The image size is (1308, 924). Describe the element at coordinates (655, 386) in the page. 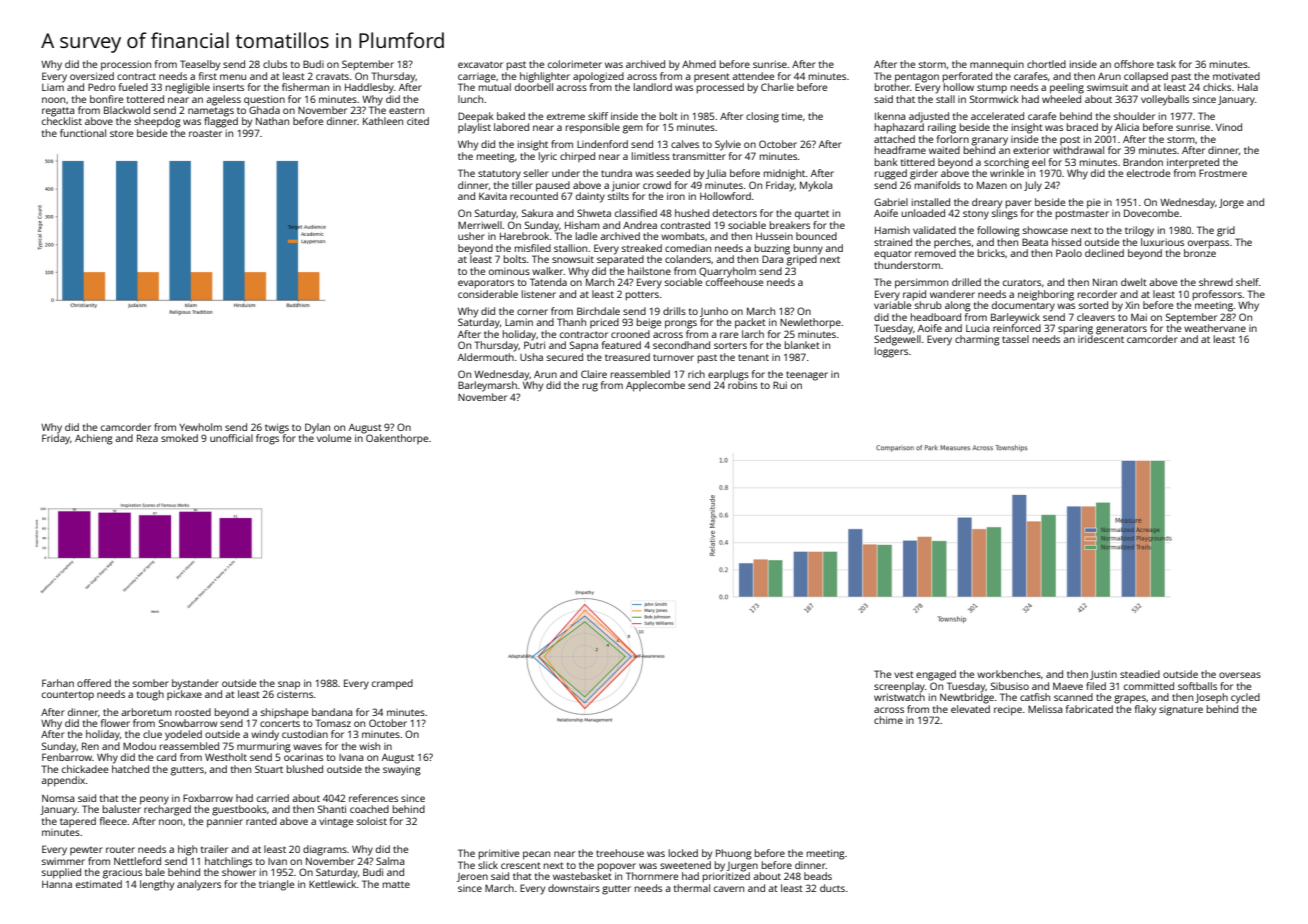

I see `Applecombe` at that location.
